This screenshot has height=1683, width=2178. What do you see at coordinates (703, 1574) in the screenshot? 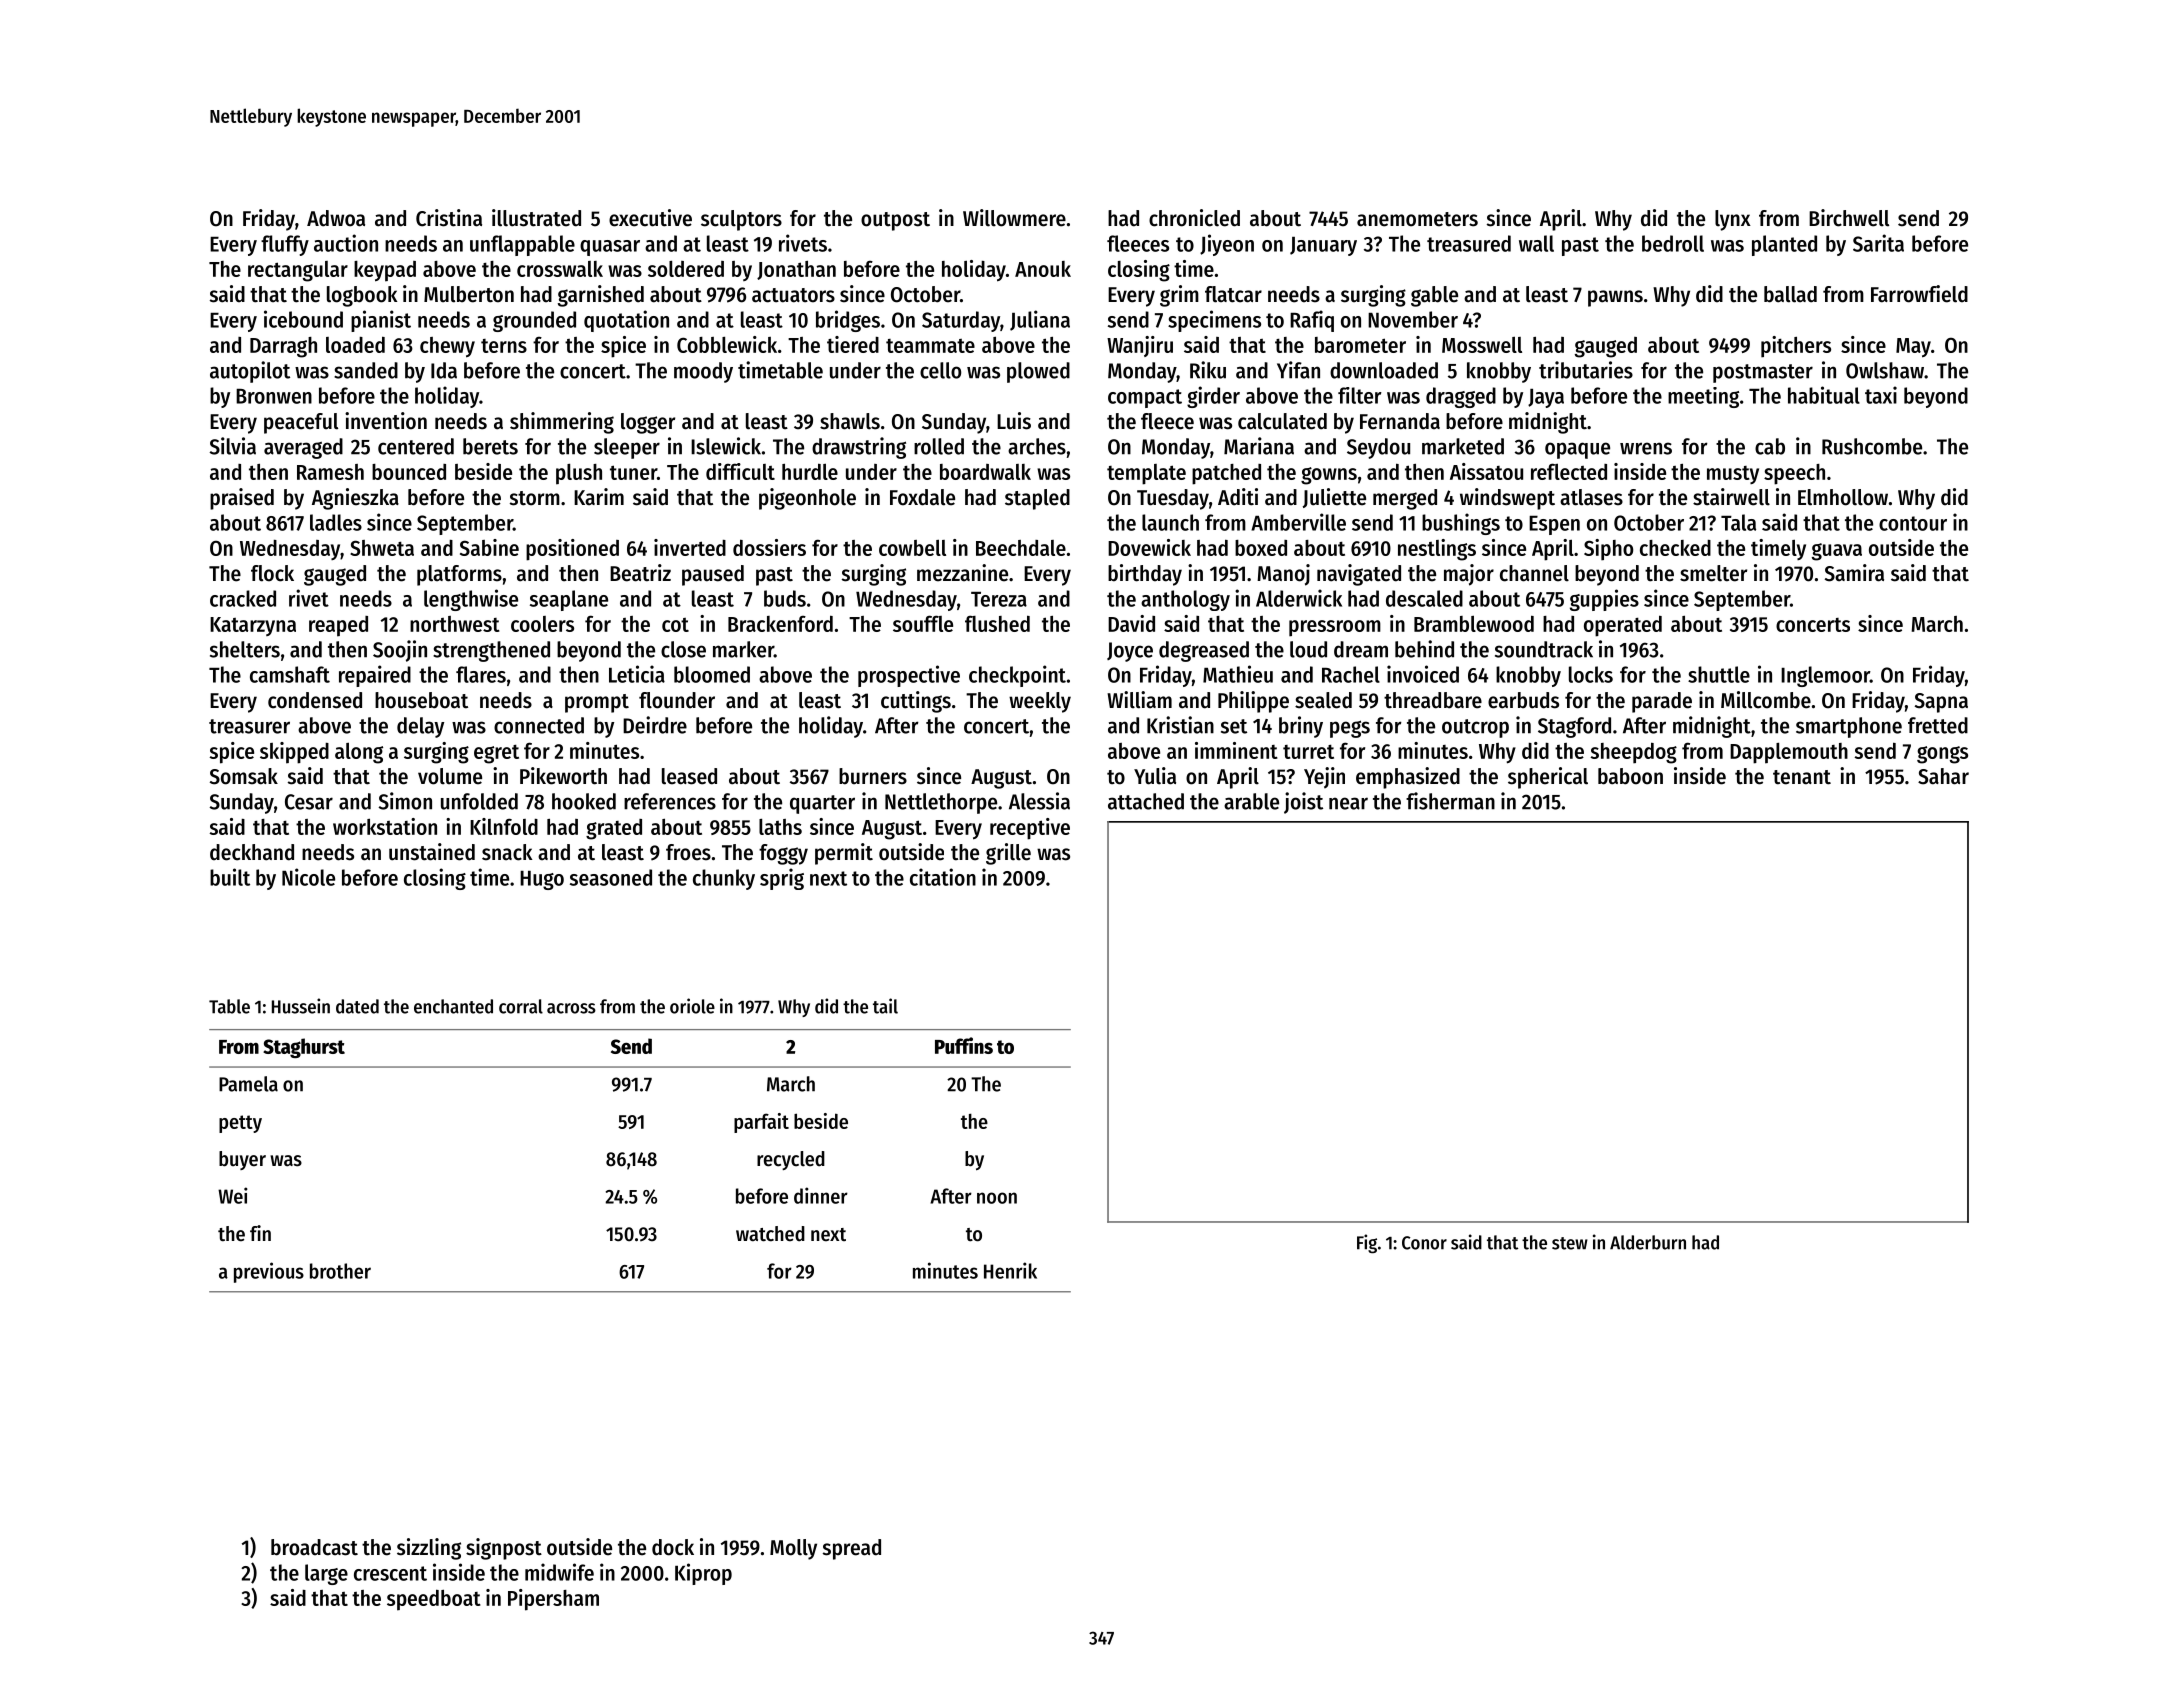
I see `Kiprop` at bounding box center [703, 1574].
